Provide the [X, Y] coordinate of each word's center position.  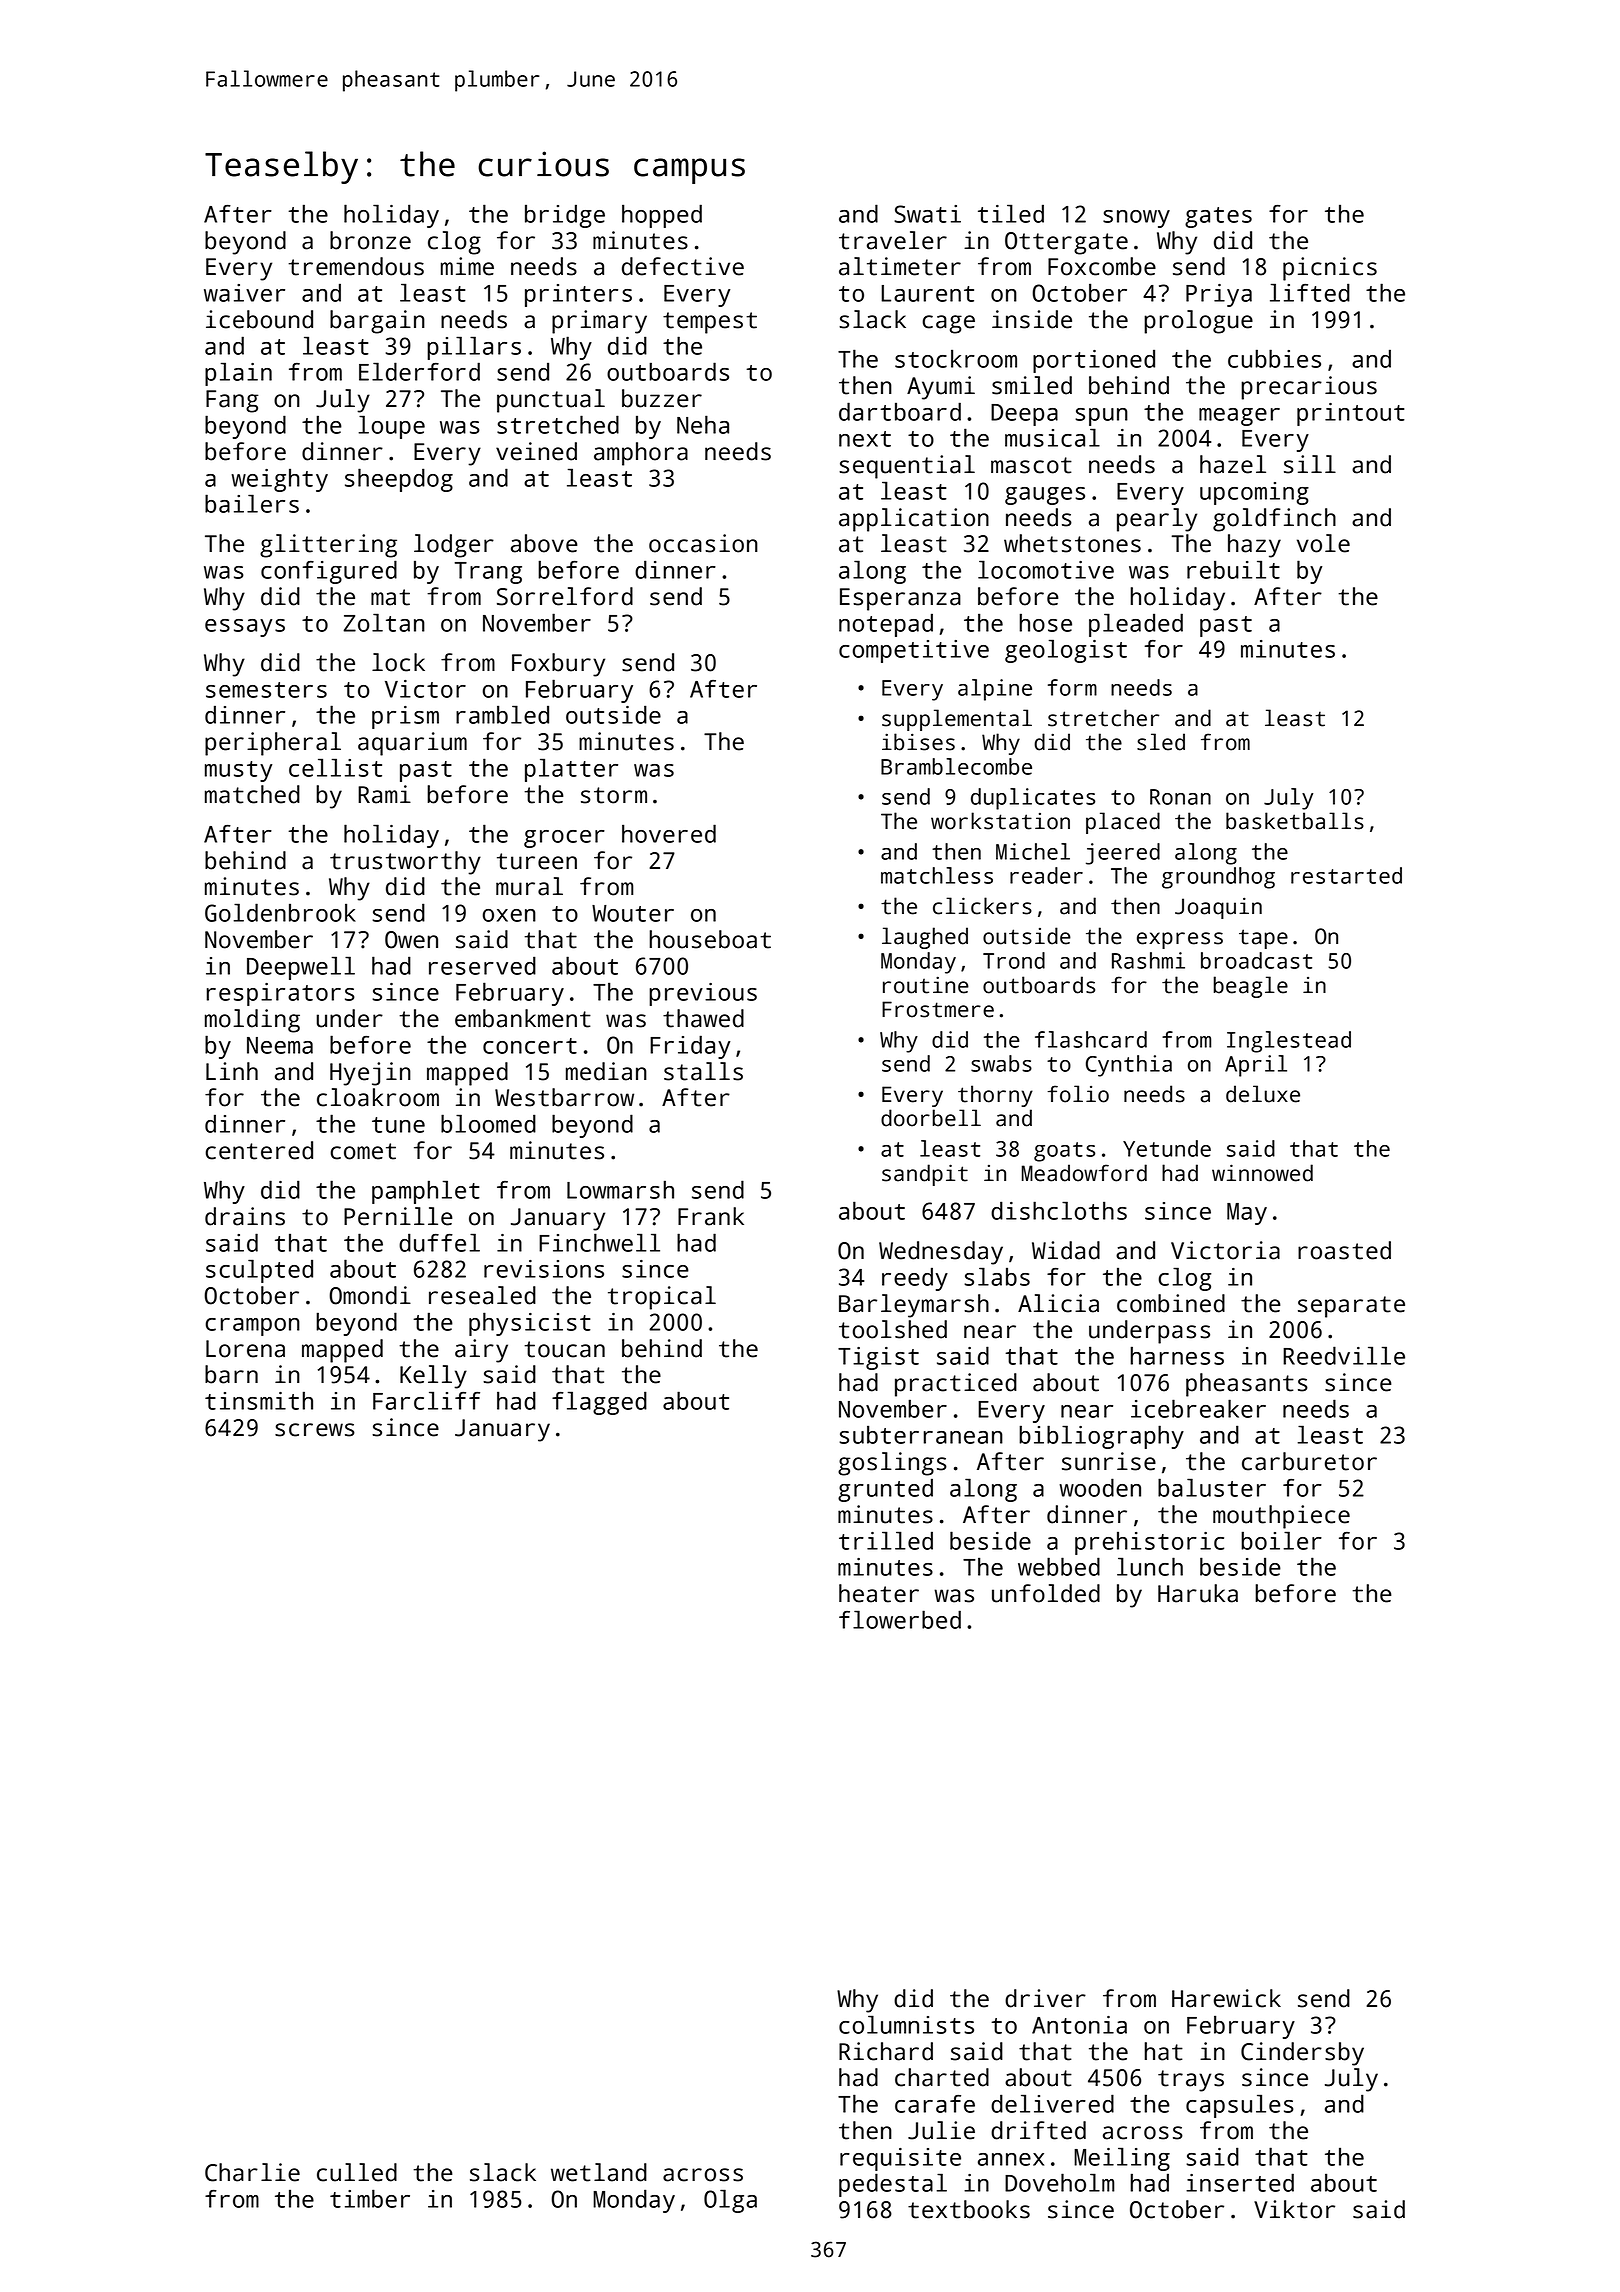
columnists [906, 2024]
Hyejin [370, 1074]
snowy [1136, 219]
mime [467, 266]
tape [1263, 939]
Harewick [1226, 1998]
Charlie [252, 2172]
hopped [662, 216]
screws [315, 1430]
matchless [937, 875]
